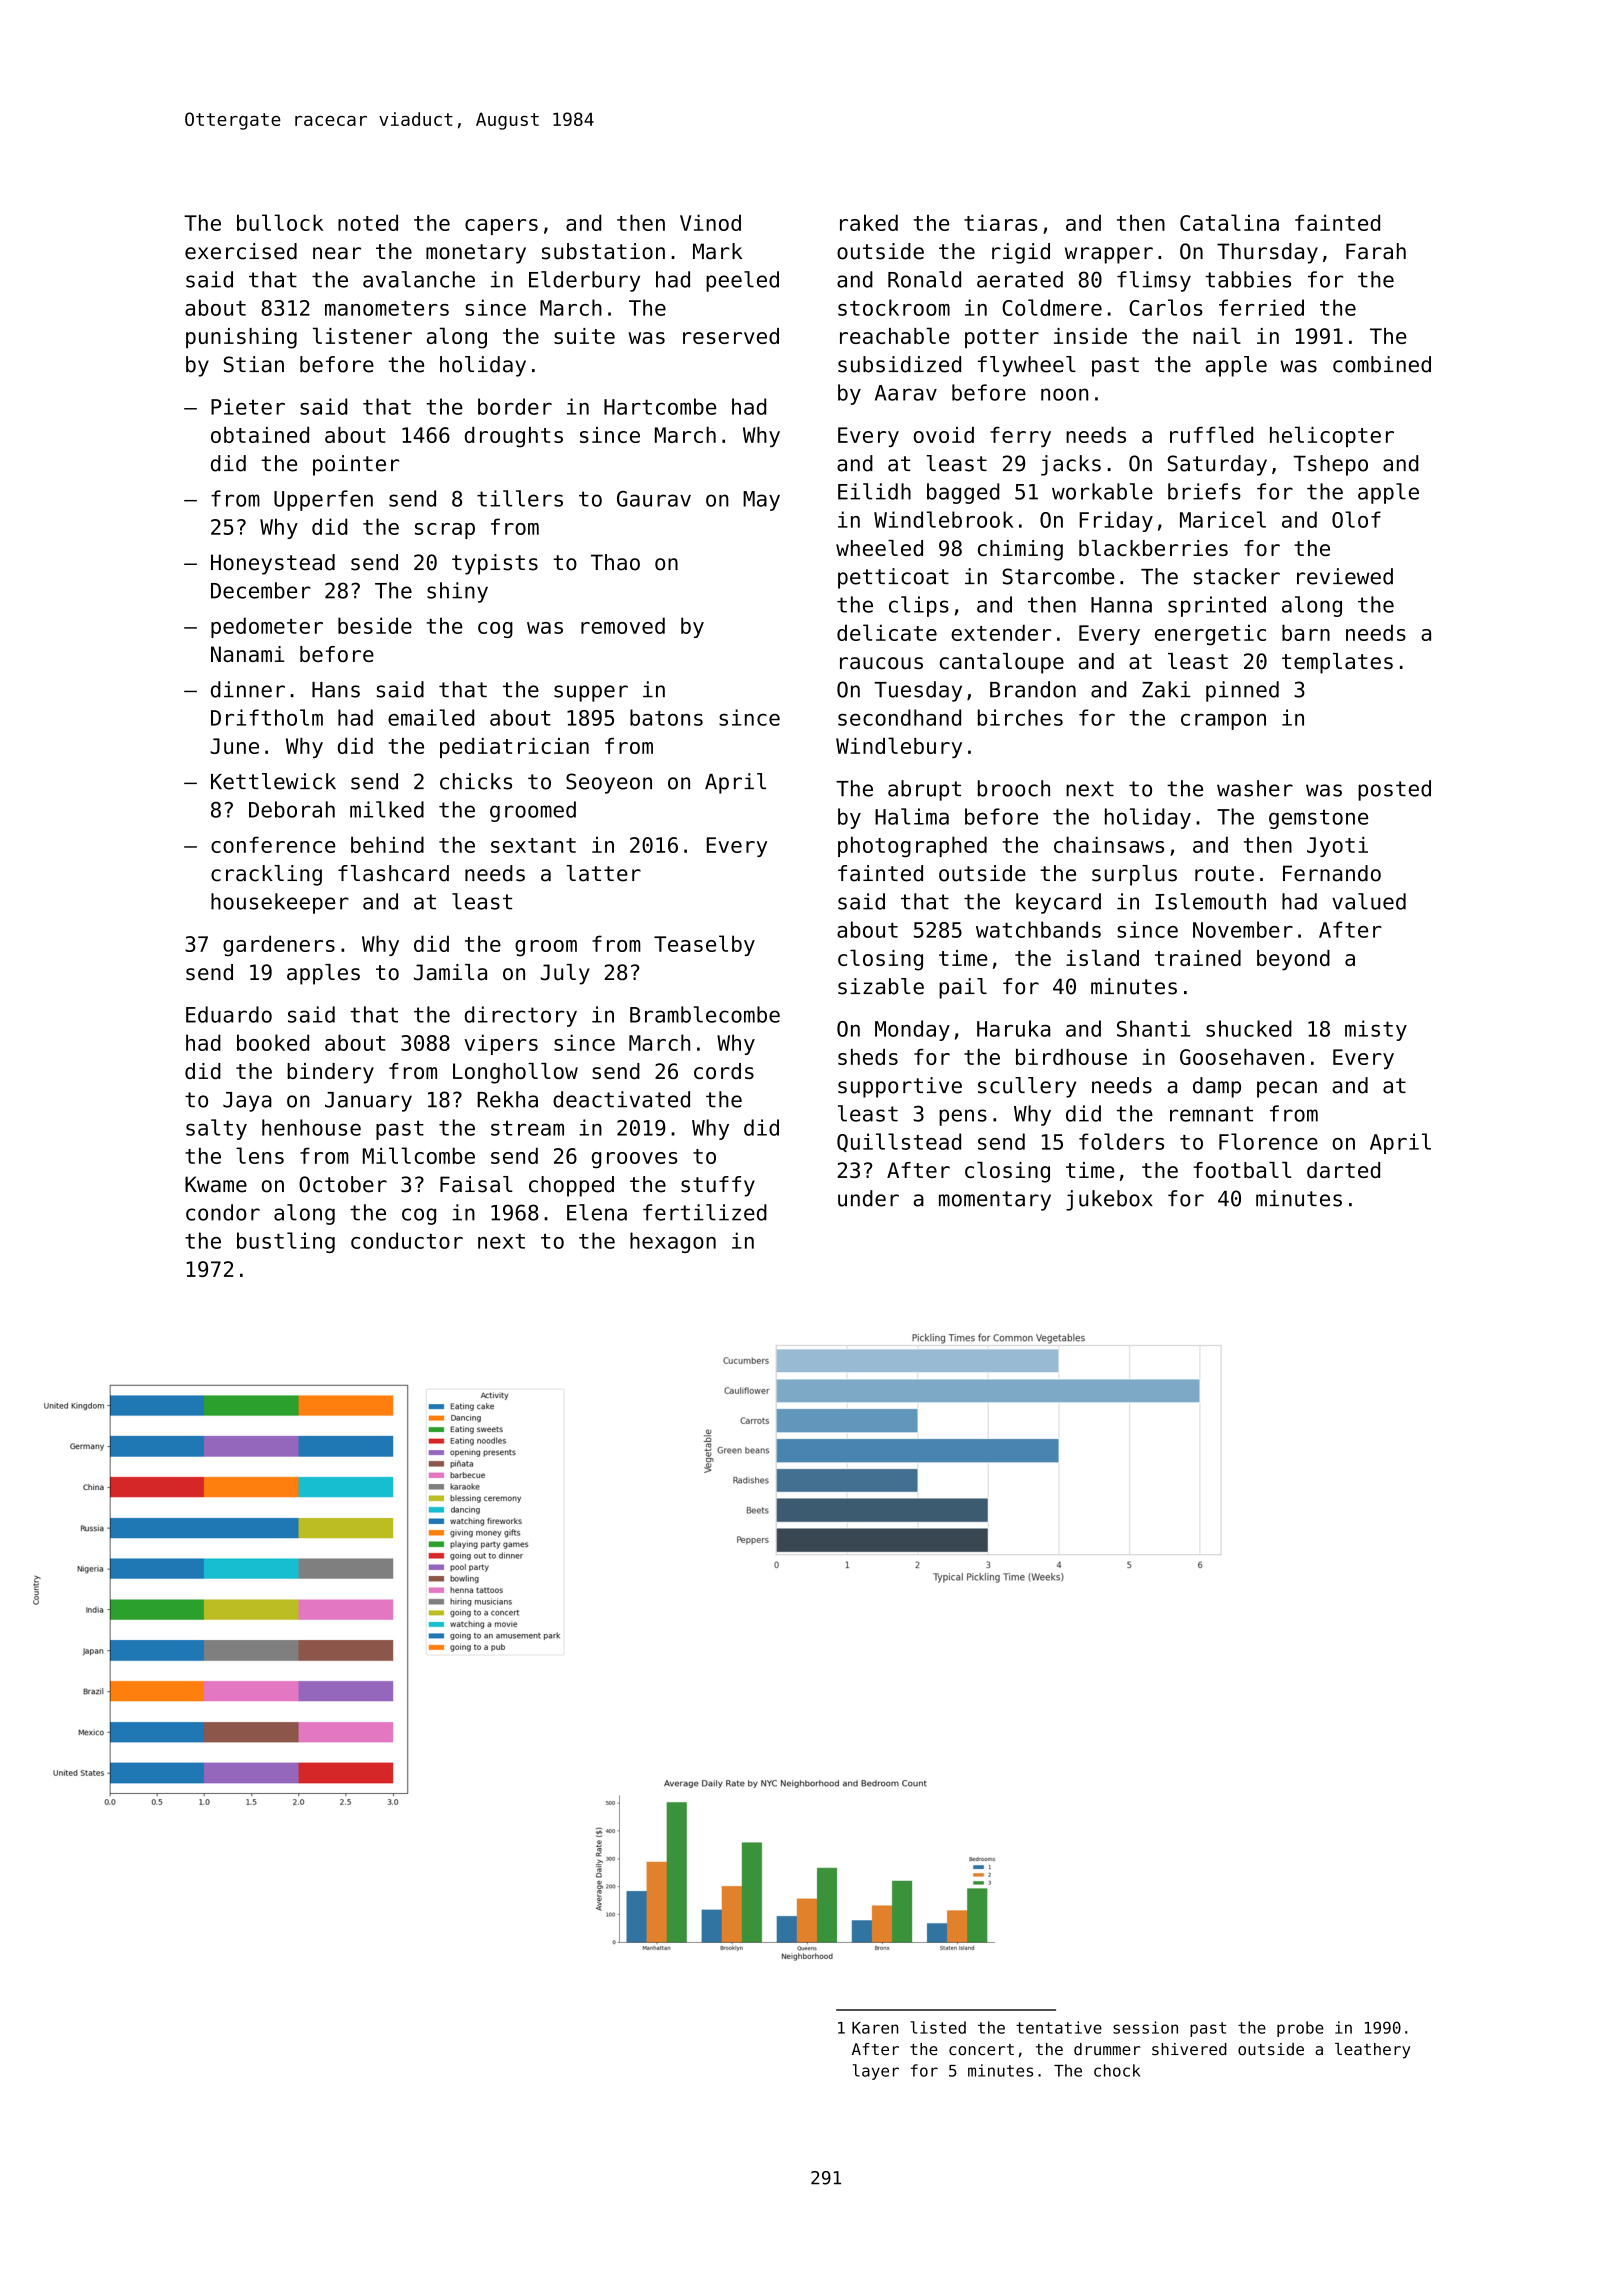 The width and height of the image is (1620, 2292). Describe the element at coordinates (1343, 1170) in the image. I see `darted` at that location.
